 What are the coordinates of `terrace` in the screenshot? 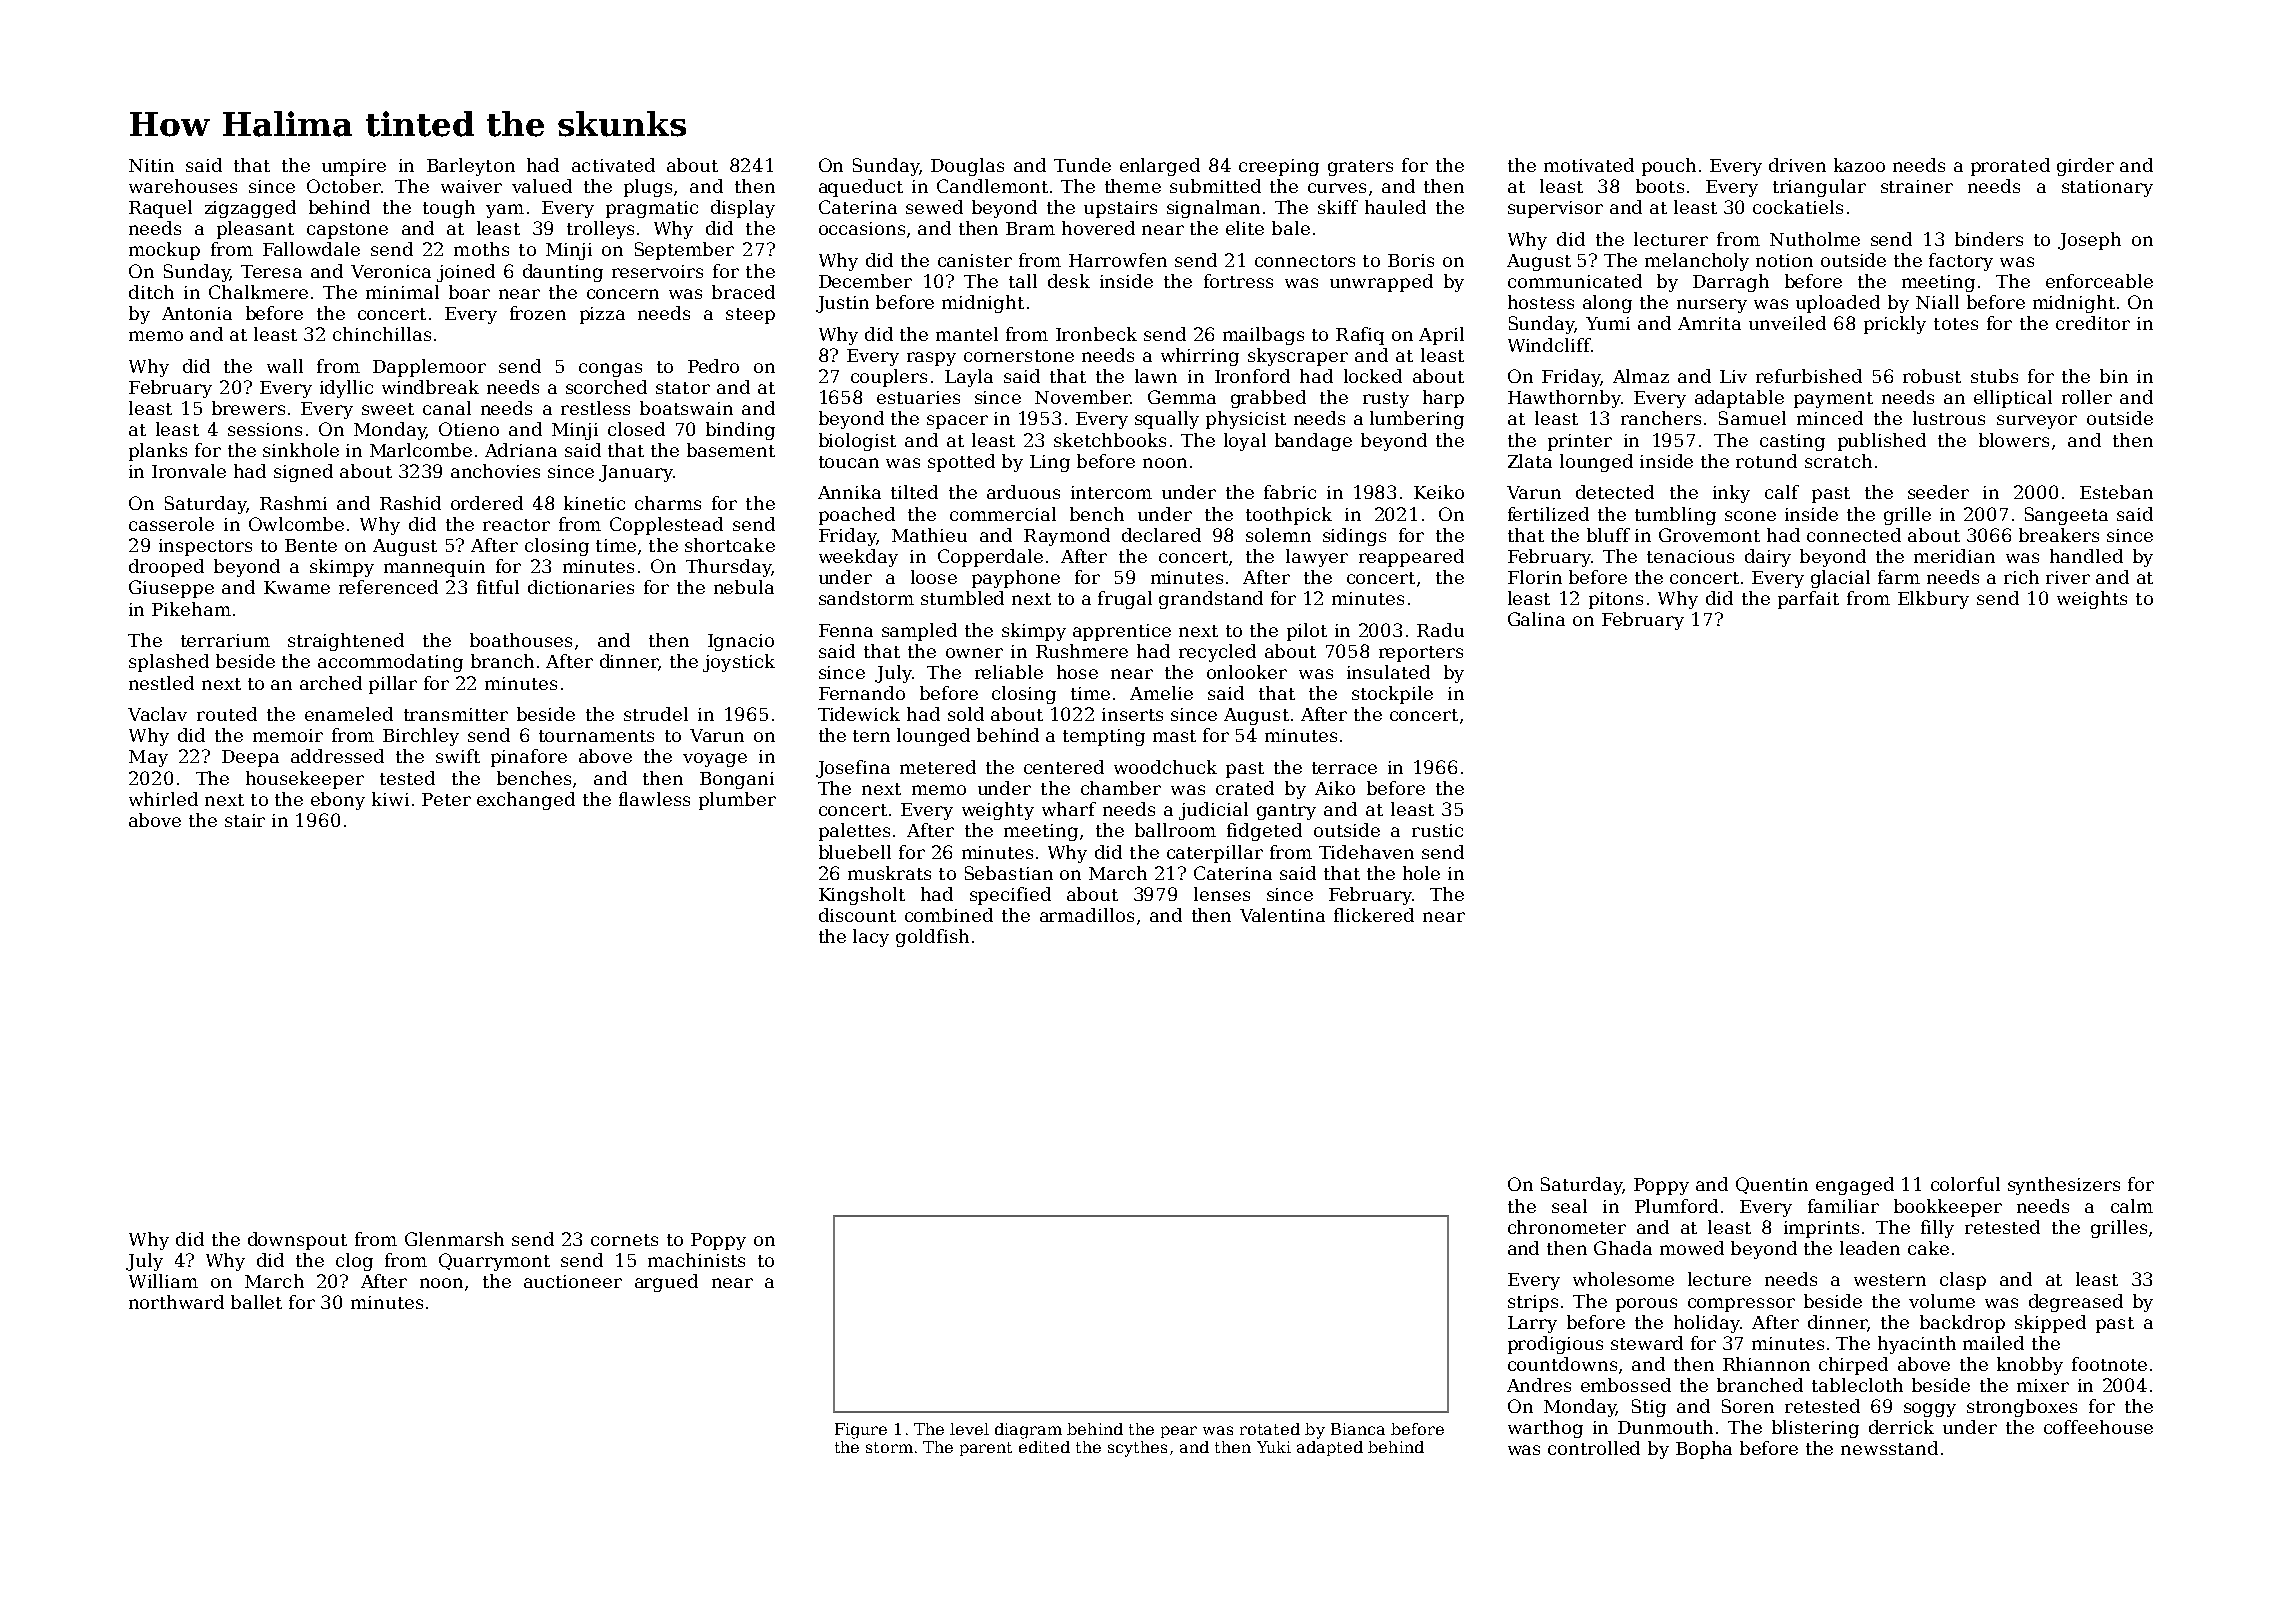 It's located at (1344, 768).
